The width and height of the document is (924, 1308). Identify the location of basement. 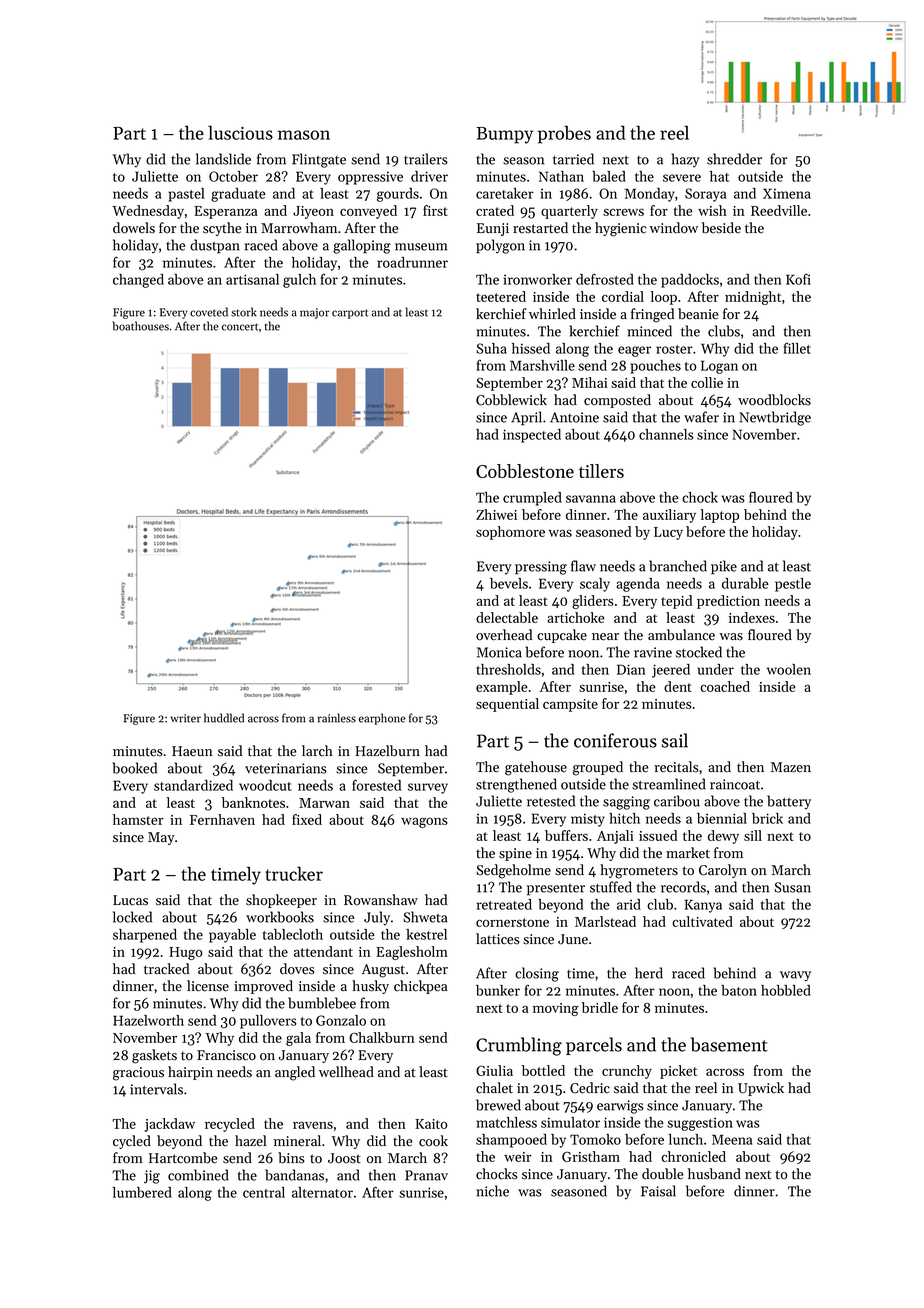
(729, 1044).
